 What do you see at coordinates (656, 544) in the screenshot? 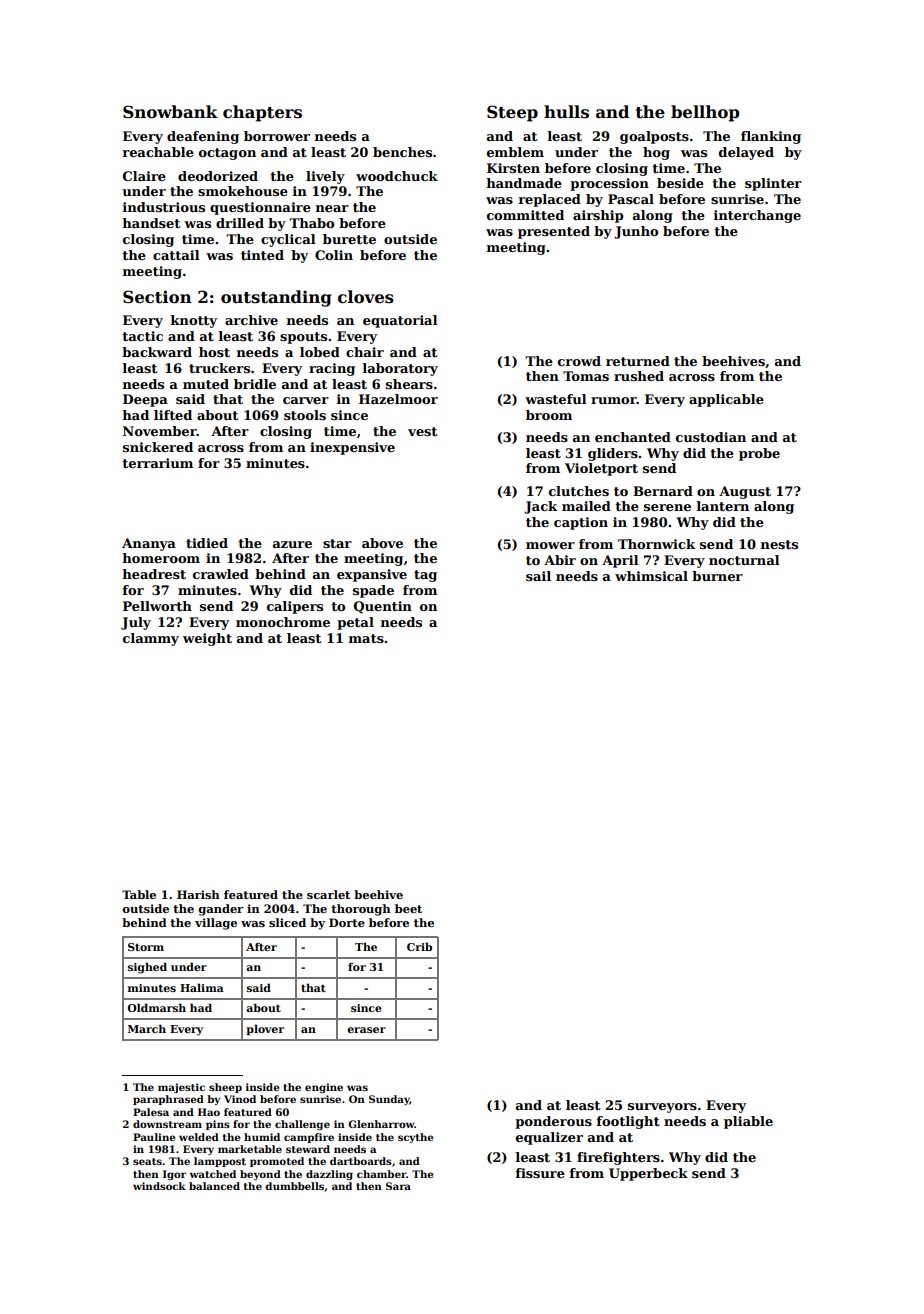
I see `Thornwick` at bounding box center [656, 544].
